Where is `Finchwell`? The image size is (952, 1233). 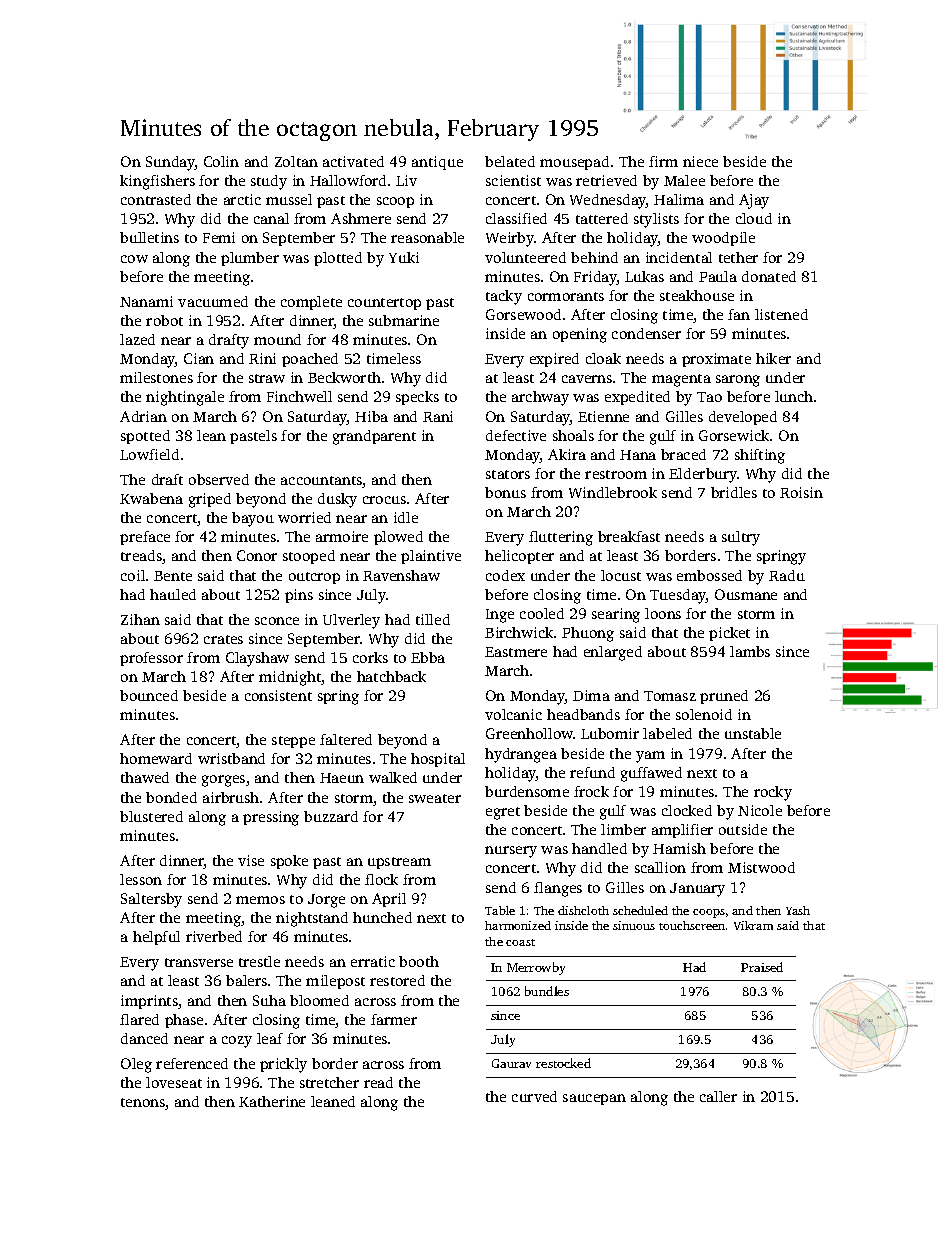 Finchwell is located at coordinates (299, 396).
